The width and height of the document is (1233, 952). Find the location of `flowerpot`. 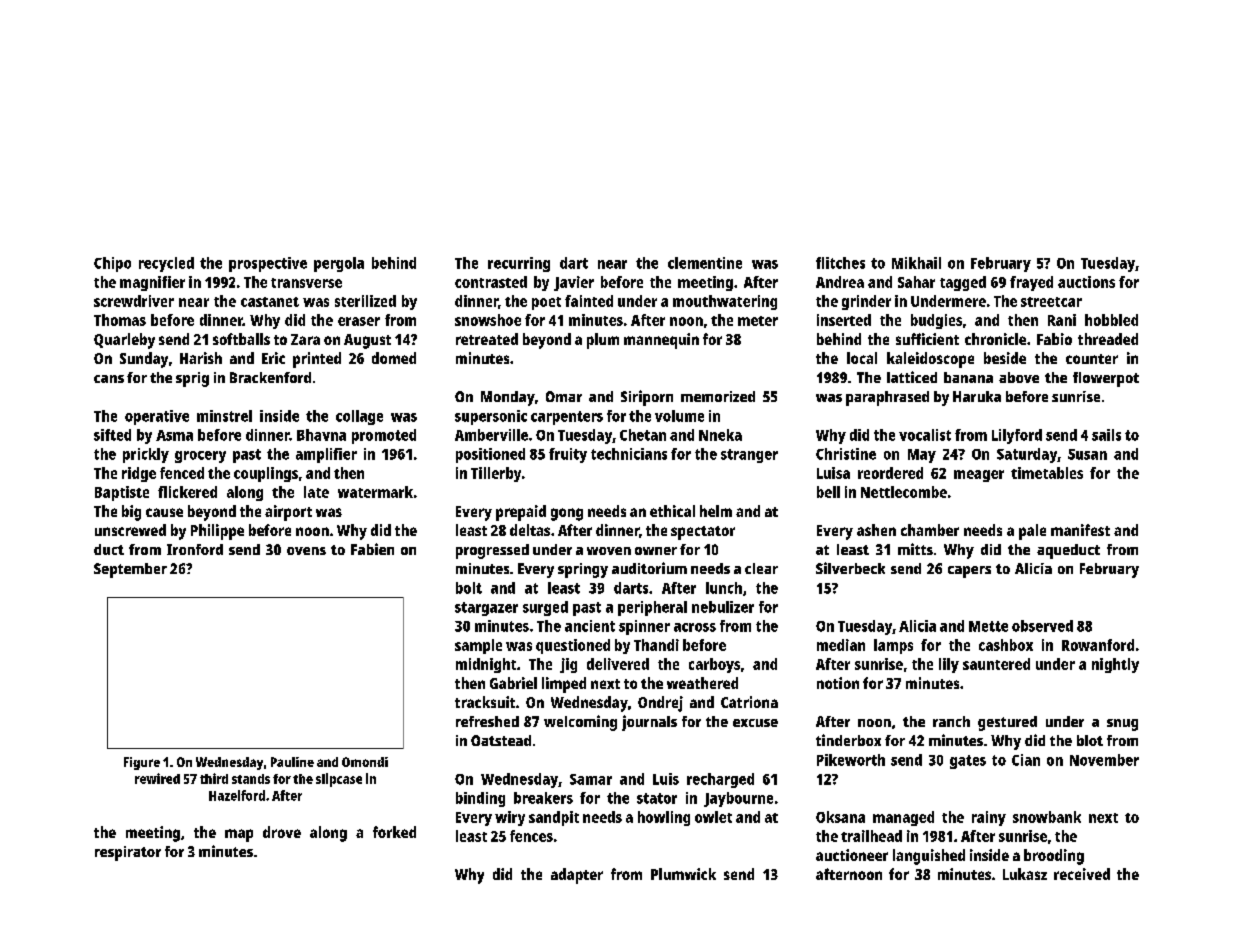

flowerpot is located at coordinates (1106, 379).
